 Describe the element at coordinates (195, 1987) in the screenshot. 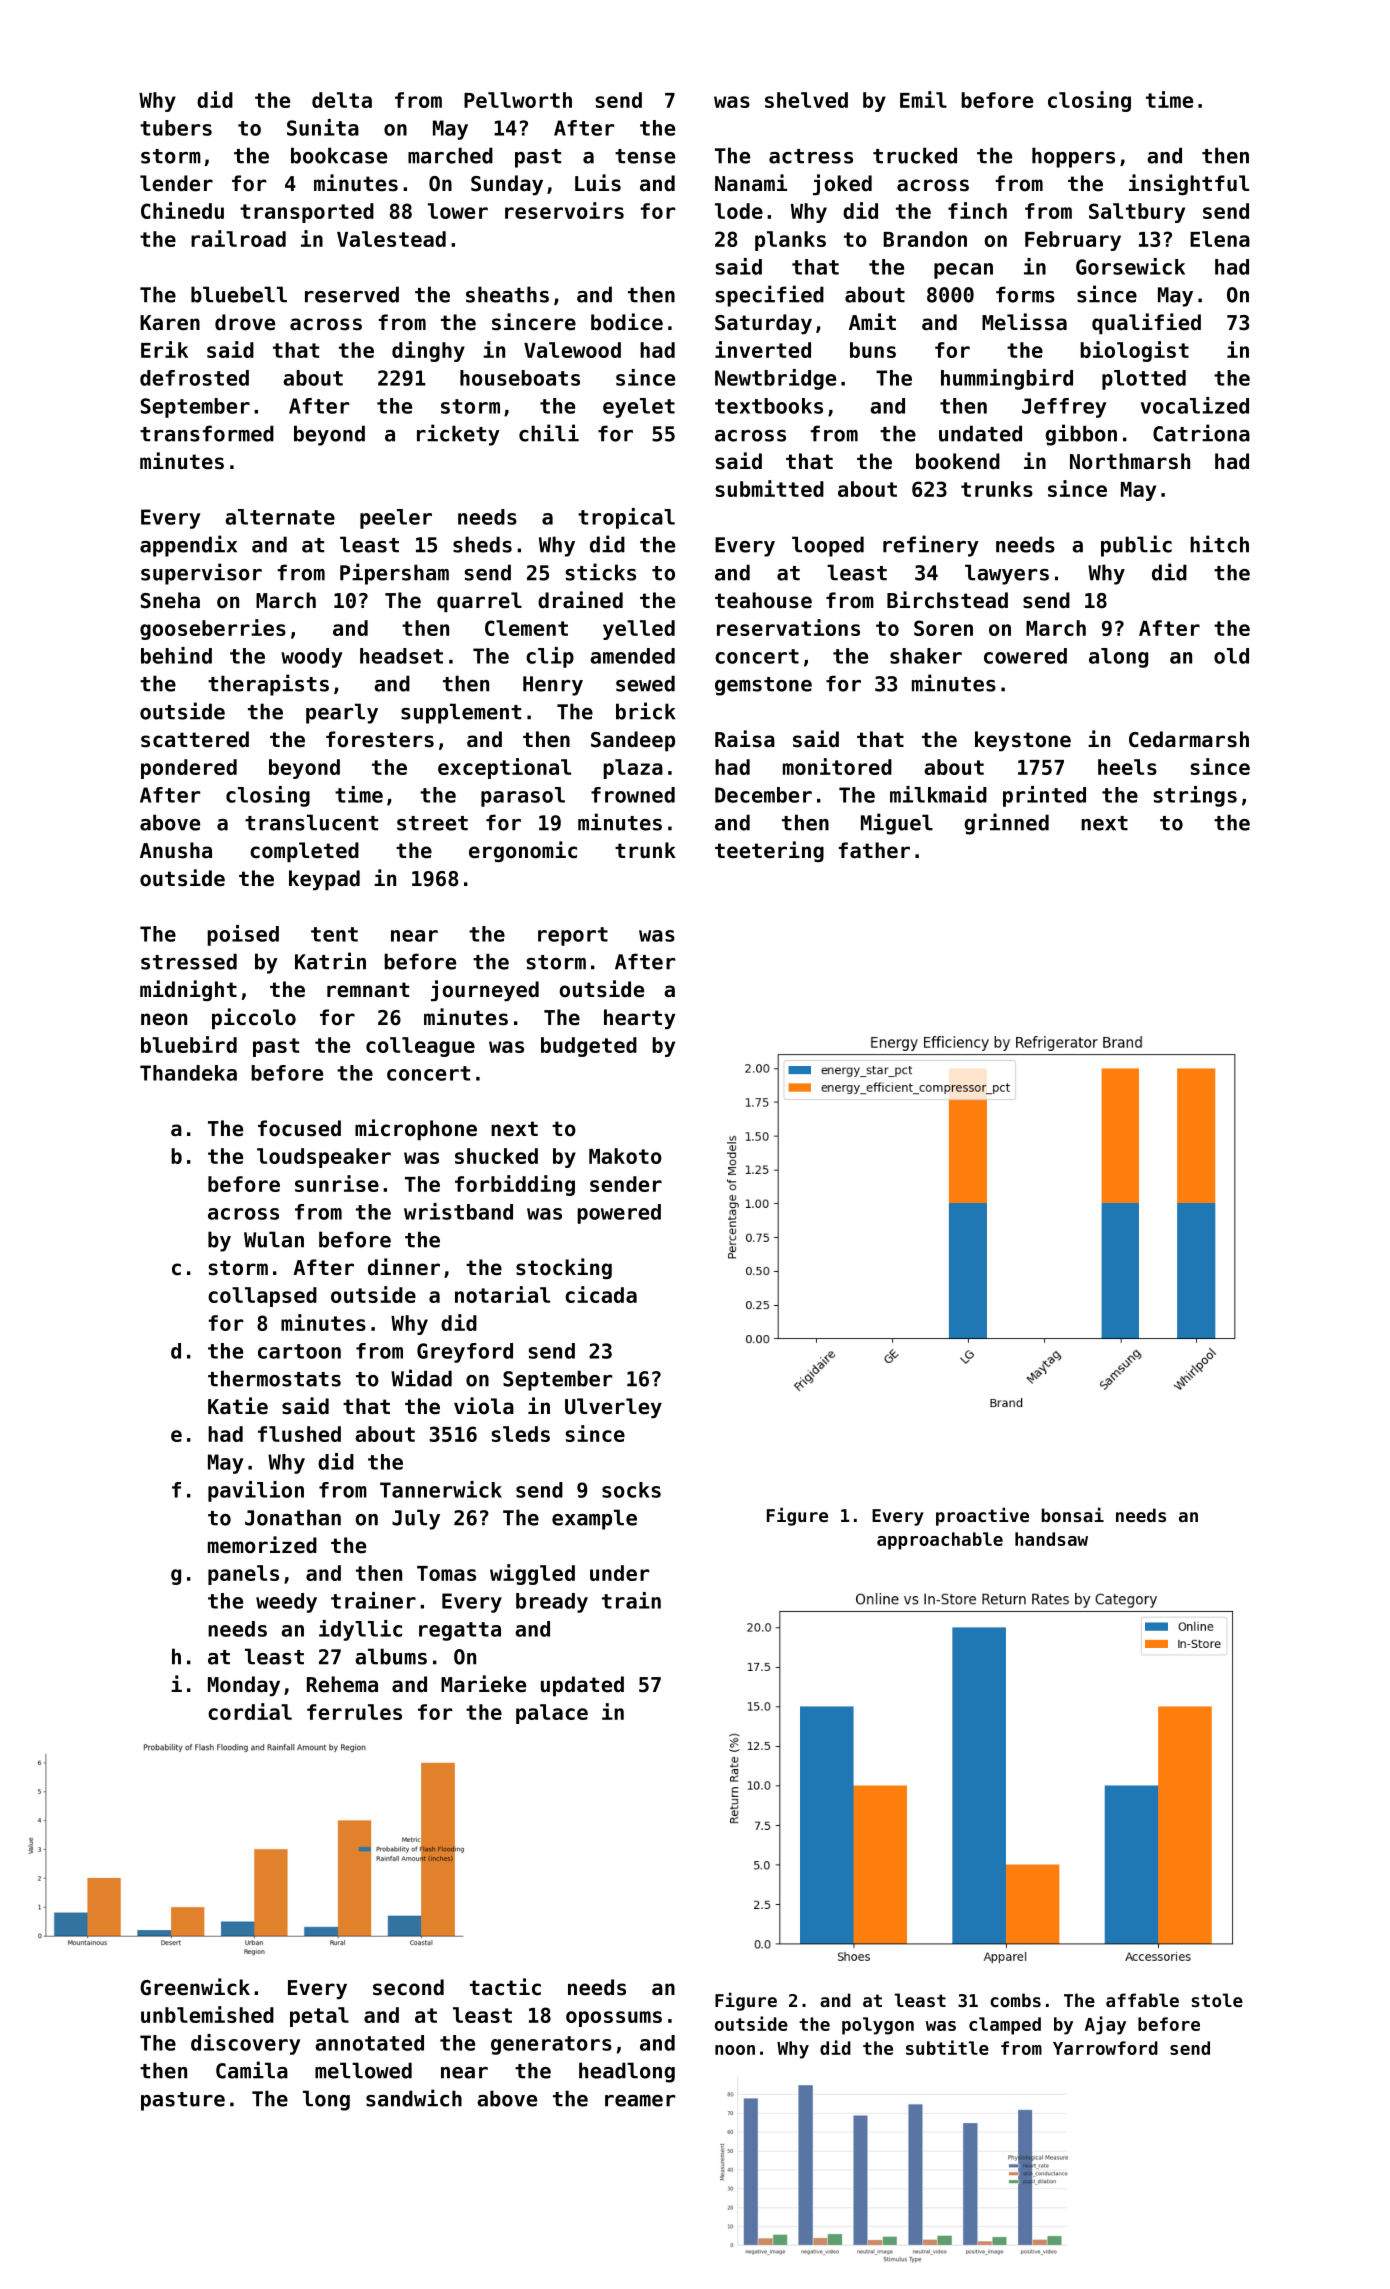

I see `Greenwick` at that location.
